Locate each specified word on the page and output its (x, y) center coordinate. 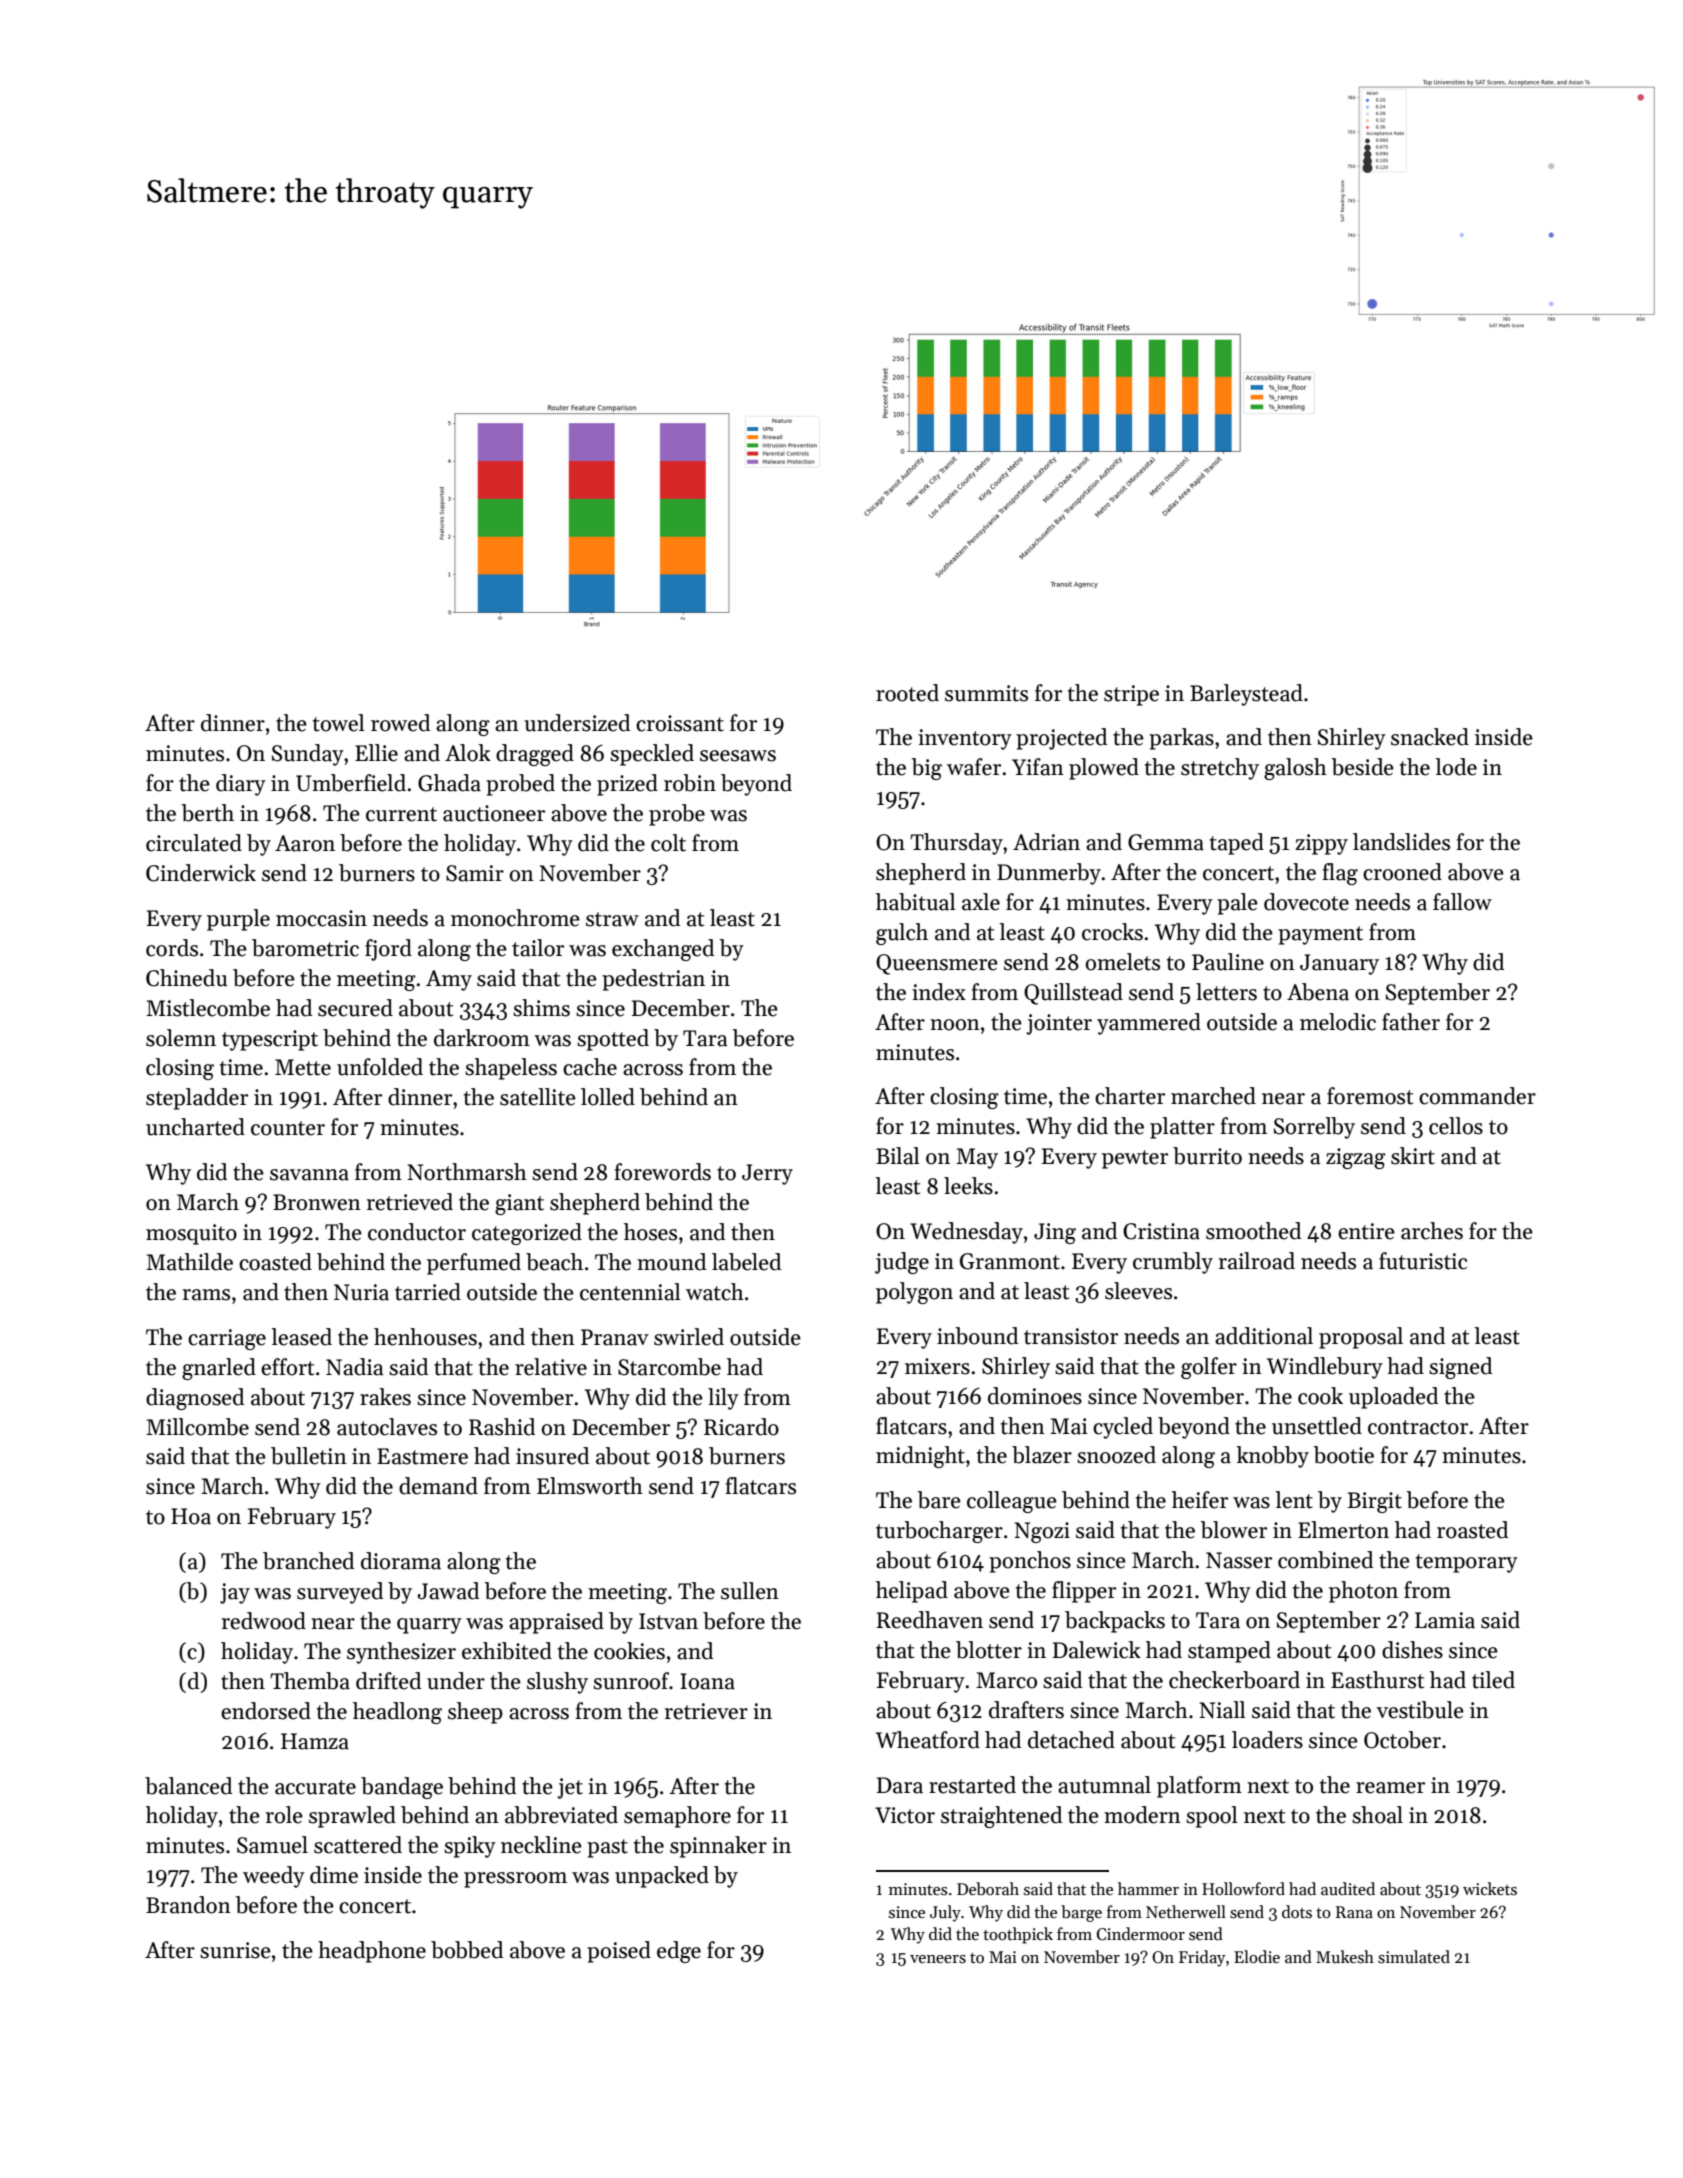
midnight (920, 1457)
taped (1237, 844)
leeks (968, 1186)
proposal (1361, 1338)
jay (235, 1593)
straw (612, 919)
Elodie (1257, 1957)
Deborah (988, 1889)
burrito (1207, 1156)
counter (288, 1128)
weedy (274, 1877)
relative (551, 1367)
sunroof (631, 1681)
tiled (1493, 1680)
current (401, 814)
